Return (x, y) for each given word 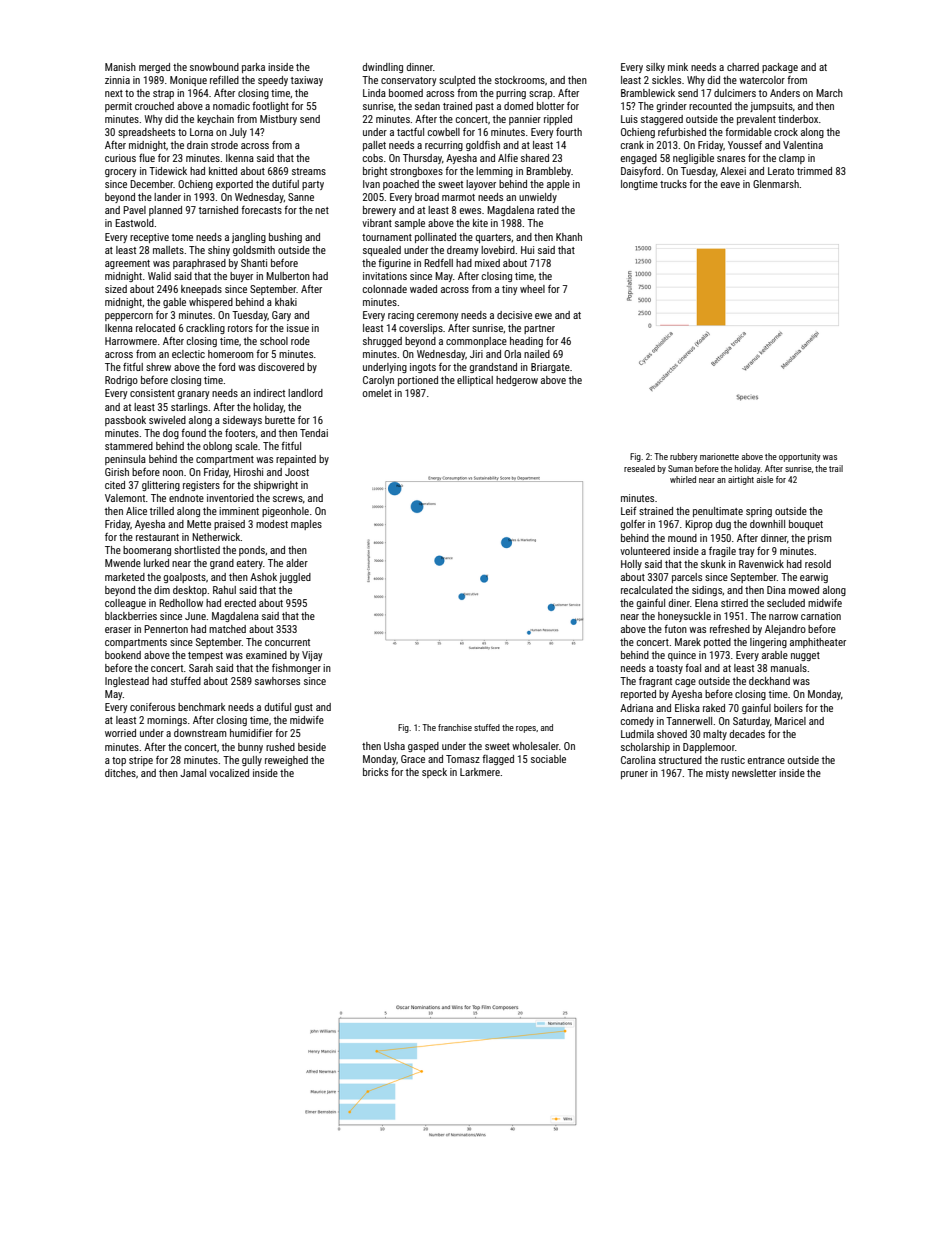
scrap (541, 95)
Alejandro (785, 630)
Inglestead (127, 682)
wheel (532, 289)
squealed (382, 251)
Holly (631, 565)
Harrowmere (131, 341)
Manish (120, 67)
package (780, 68)
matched (227, 629)
